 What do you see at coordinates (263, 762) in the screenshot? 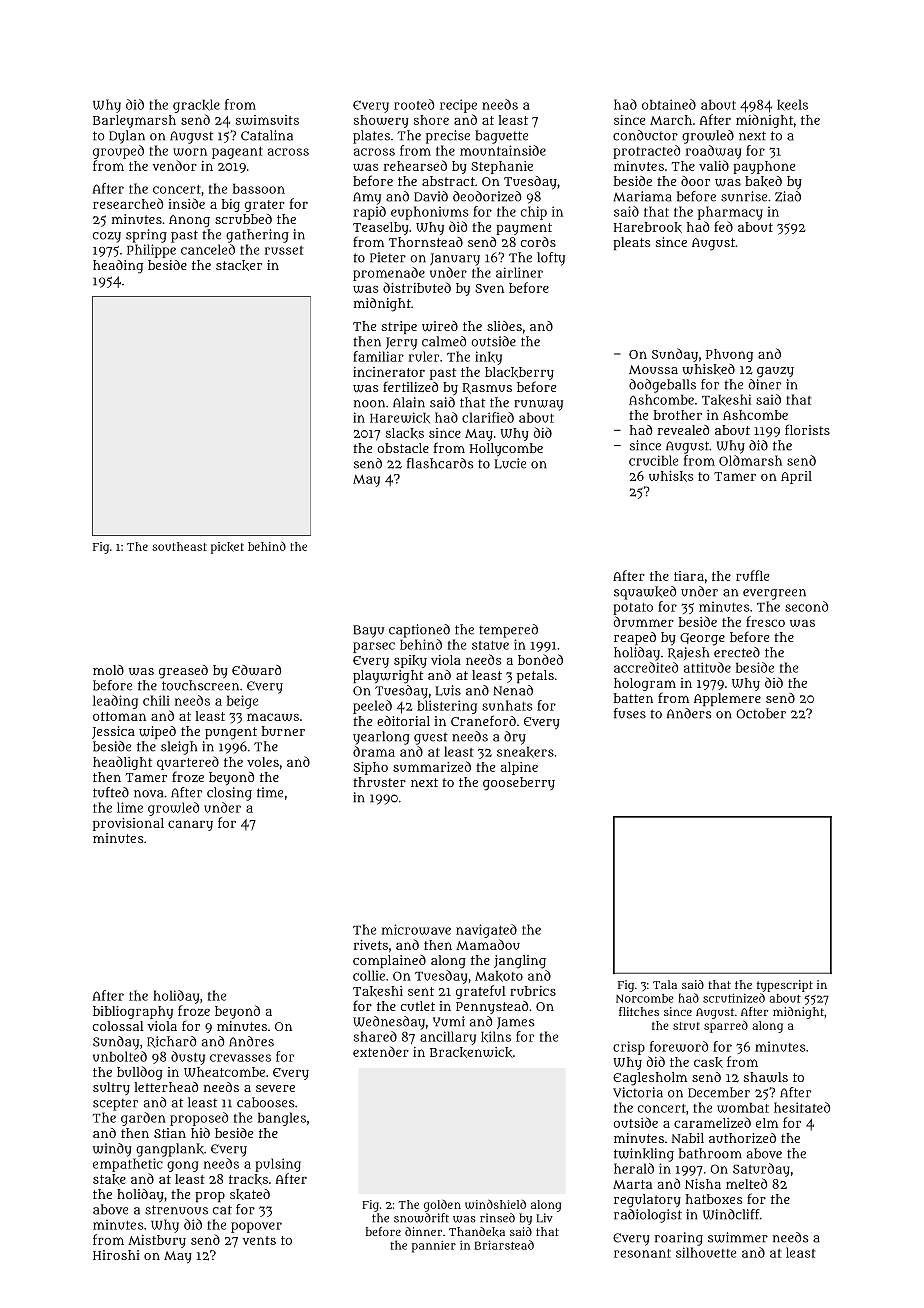
I see `voles` at bounding box center [263, 762].
